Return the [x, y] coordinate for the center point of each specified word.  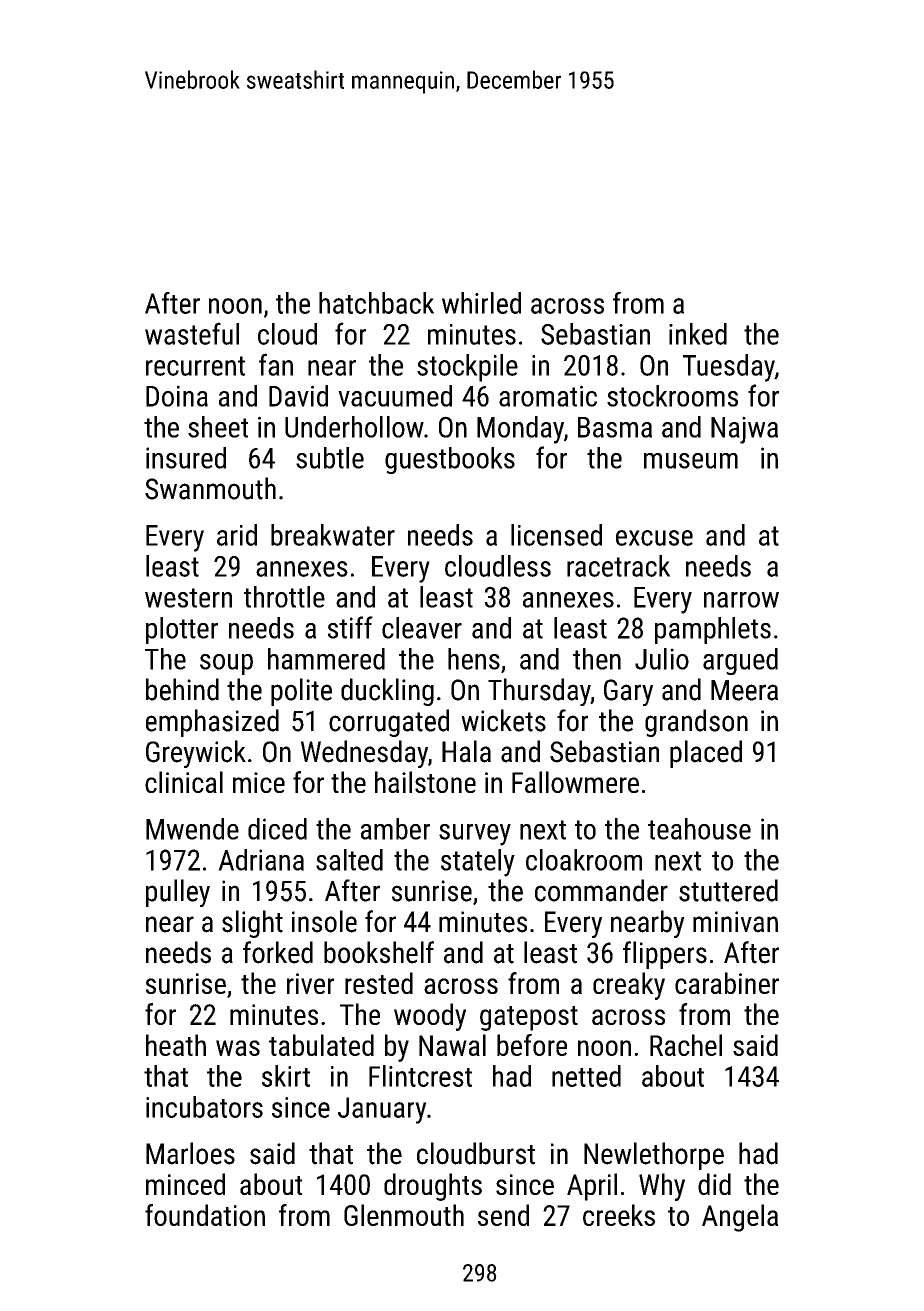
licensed [556, 535]
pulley [178, 893]
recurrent [195, 366]
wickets [503, 720]
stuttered [728, 890]
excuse [654, 538]
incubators [204, 1107]
